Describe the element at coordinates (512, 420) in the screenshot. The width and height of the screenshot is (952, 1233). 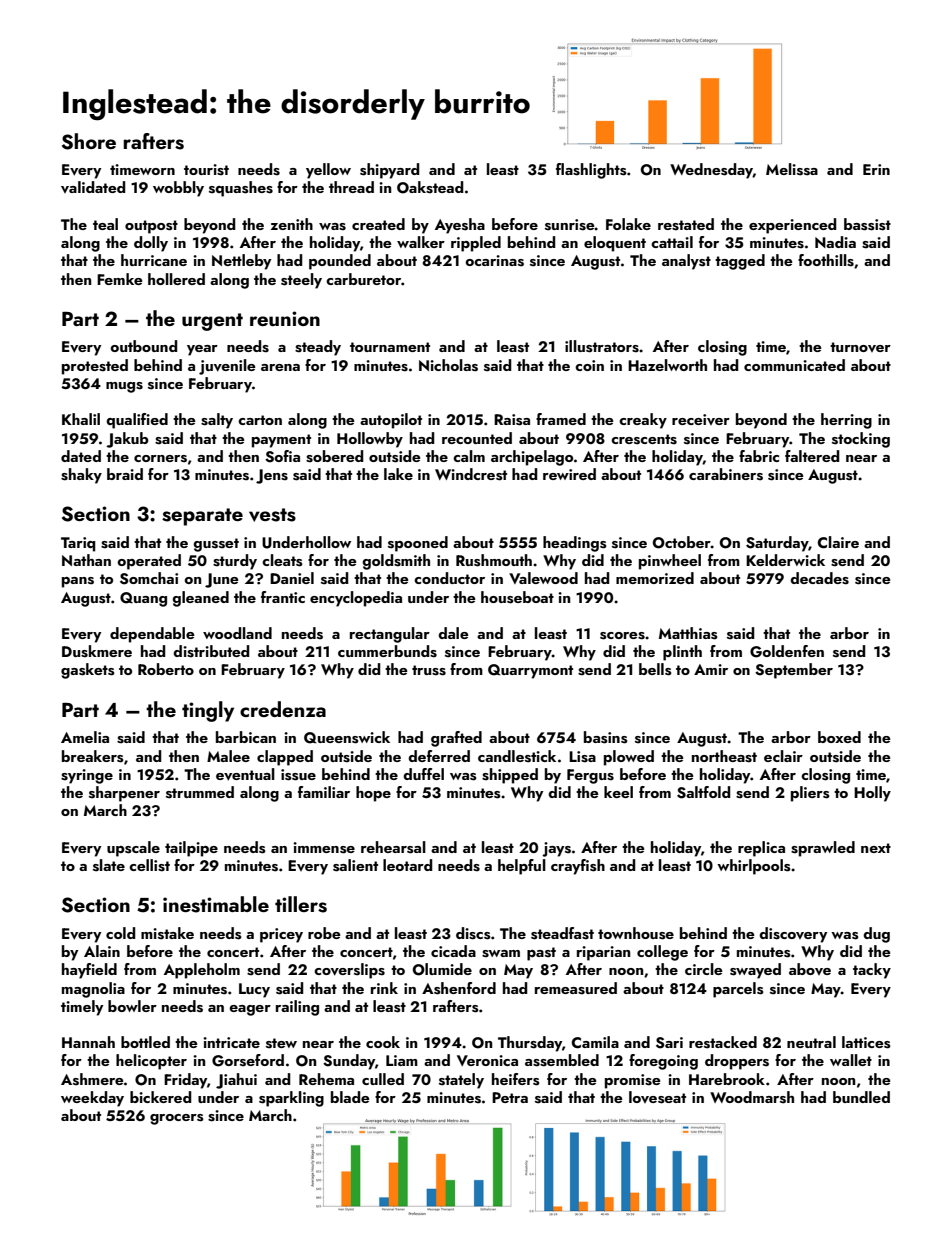
I see `Raisa` at that location.
